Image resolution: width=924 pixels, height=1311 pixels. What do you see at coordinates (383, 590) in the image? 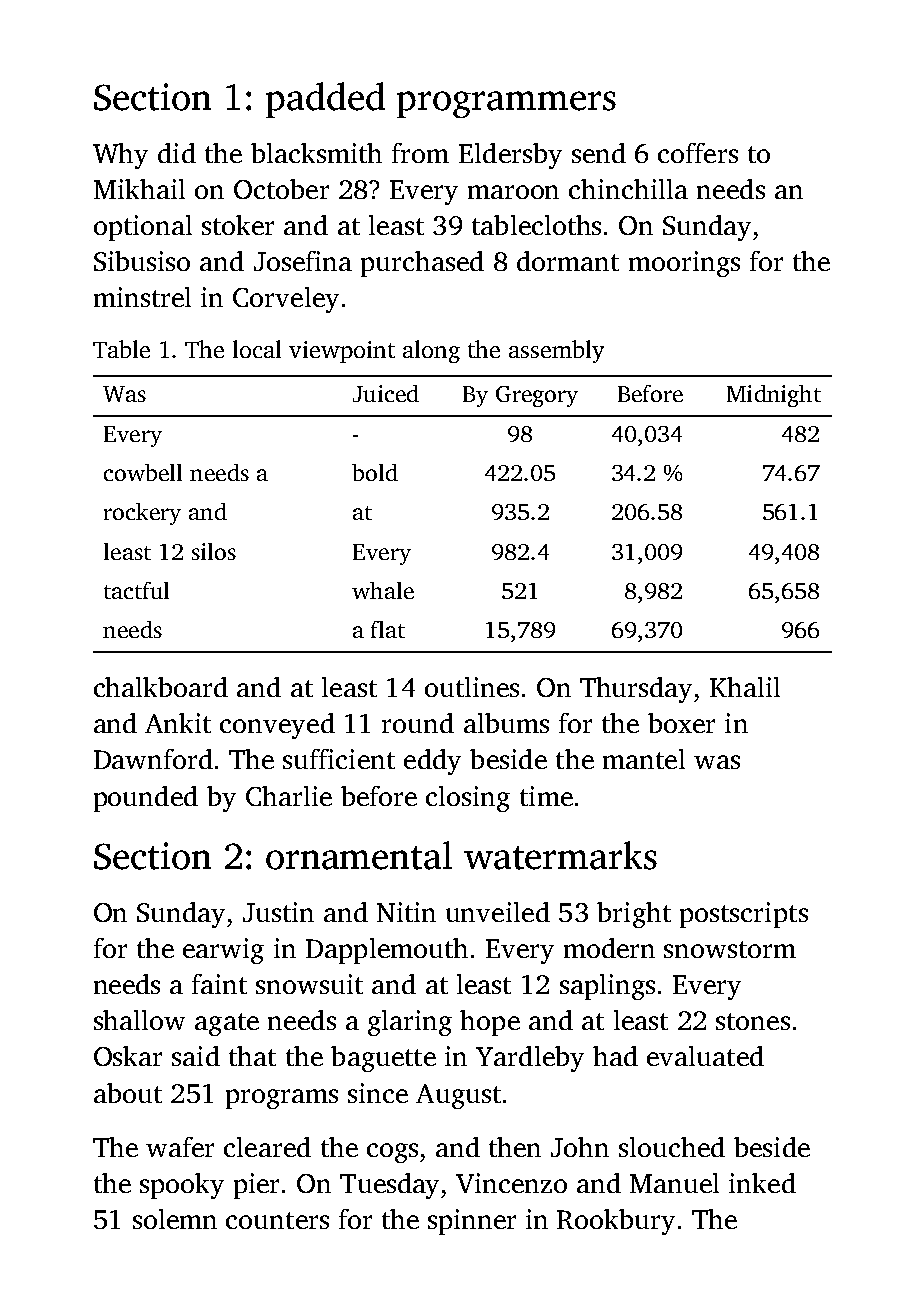
I see `whale` at bounding box center [383, 590].
